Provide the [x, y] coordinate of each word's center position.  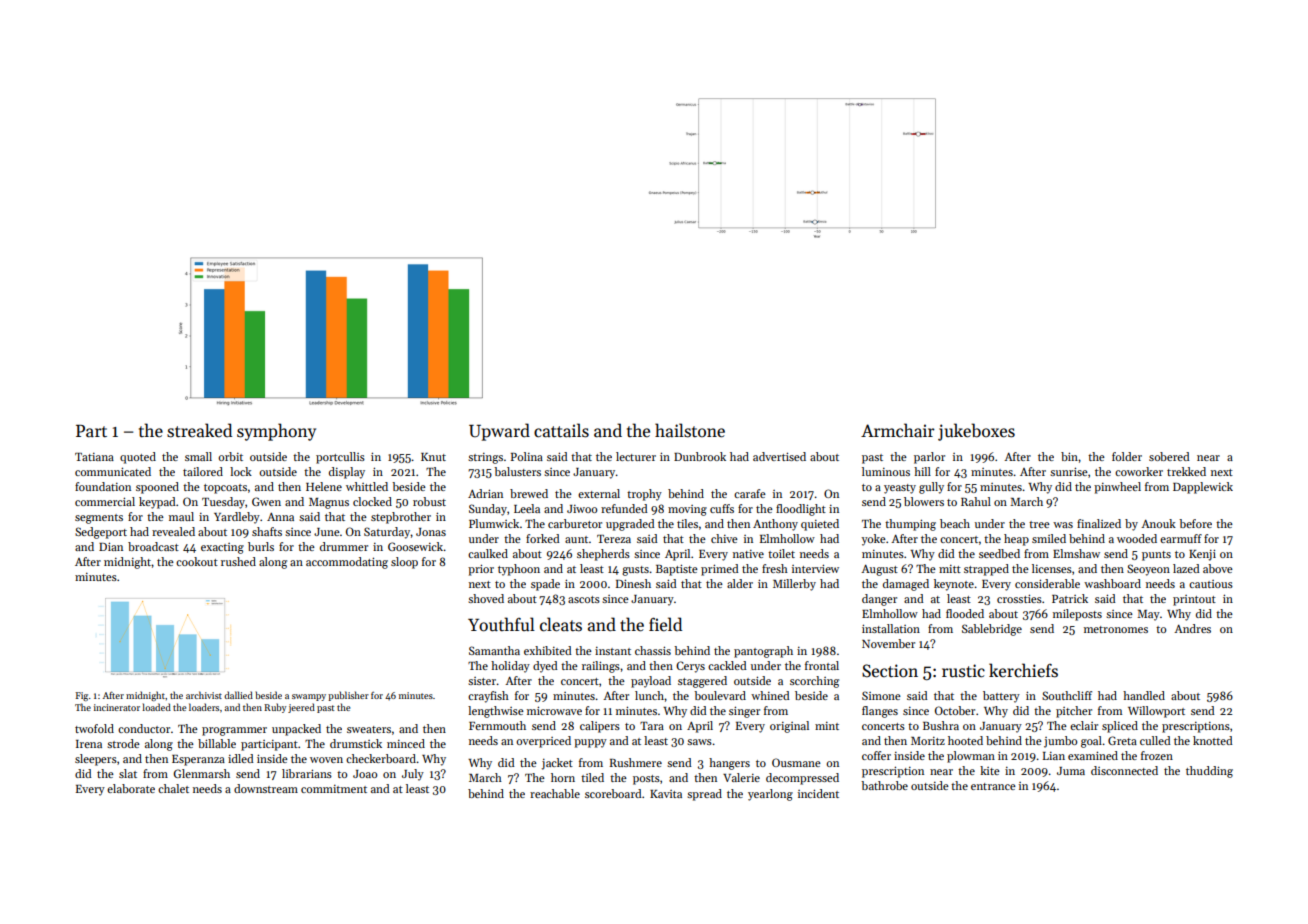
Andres [1192, 628]
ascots [584, 599]
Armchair [898, 430]
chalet [173, 788]
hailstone [690, 430]
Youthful [501, 624]
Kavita [666, 794]
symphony [276, 432]
